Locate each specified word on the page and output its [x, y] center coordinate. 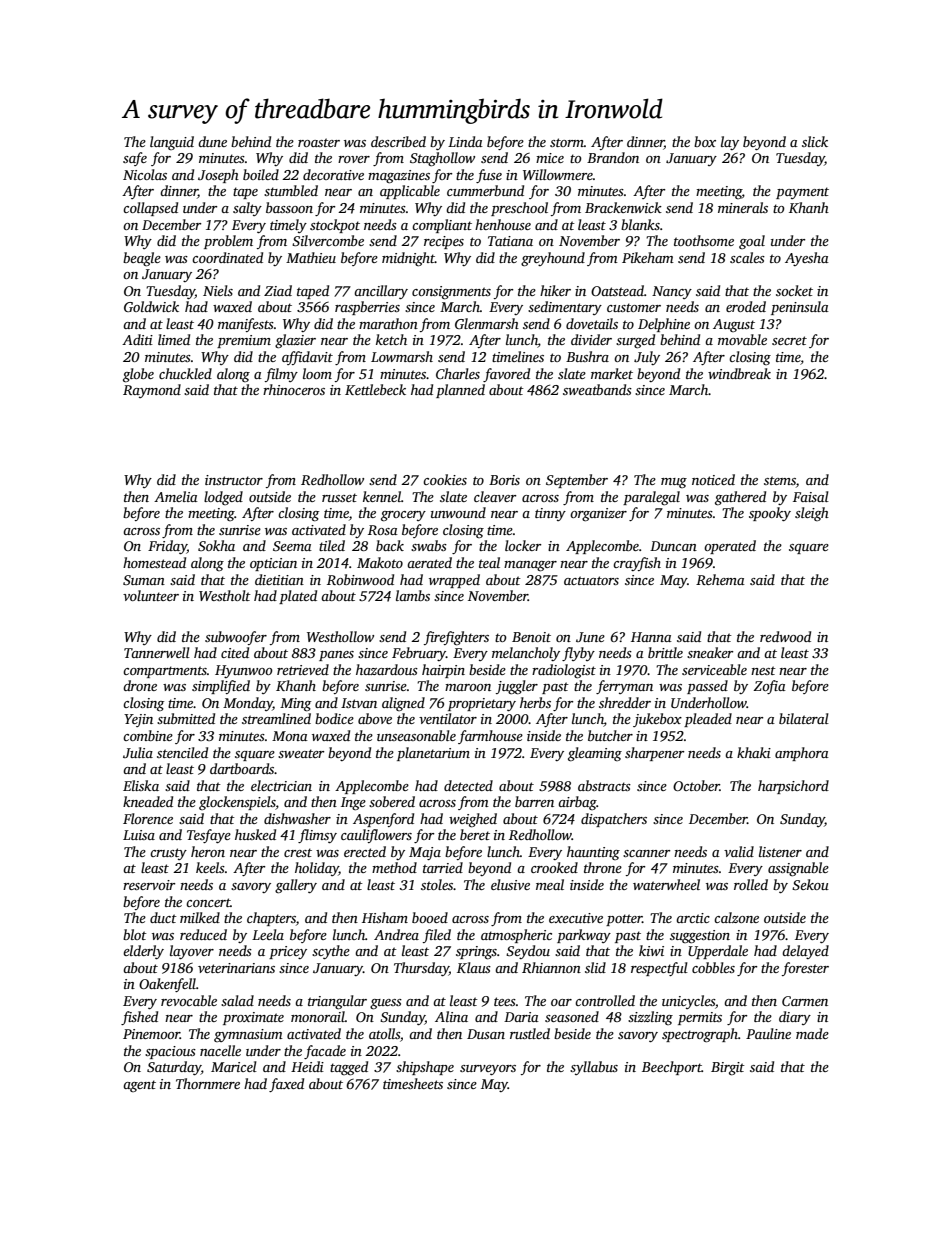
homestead [154, 562]
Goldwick [151, 306]
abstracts [604, 785]
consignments [451, 293]
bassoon [289, 207]
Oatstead [617, 290]
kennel [382, 496]
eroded [746, 306]
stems [780, 480]
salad [237, 1000]
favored [506, 375]
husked [255, 834]
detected [468, 785]
